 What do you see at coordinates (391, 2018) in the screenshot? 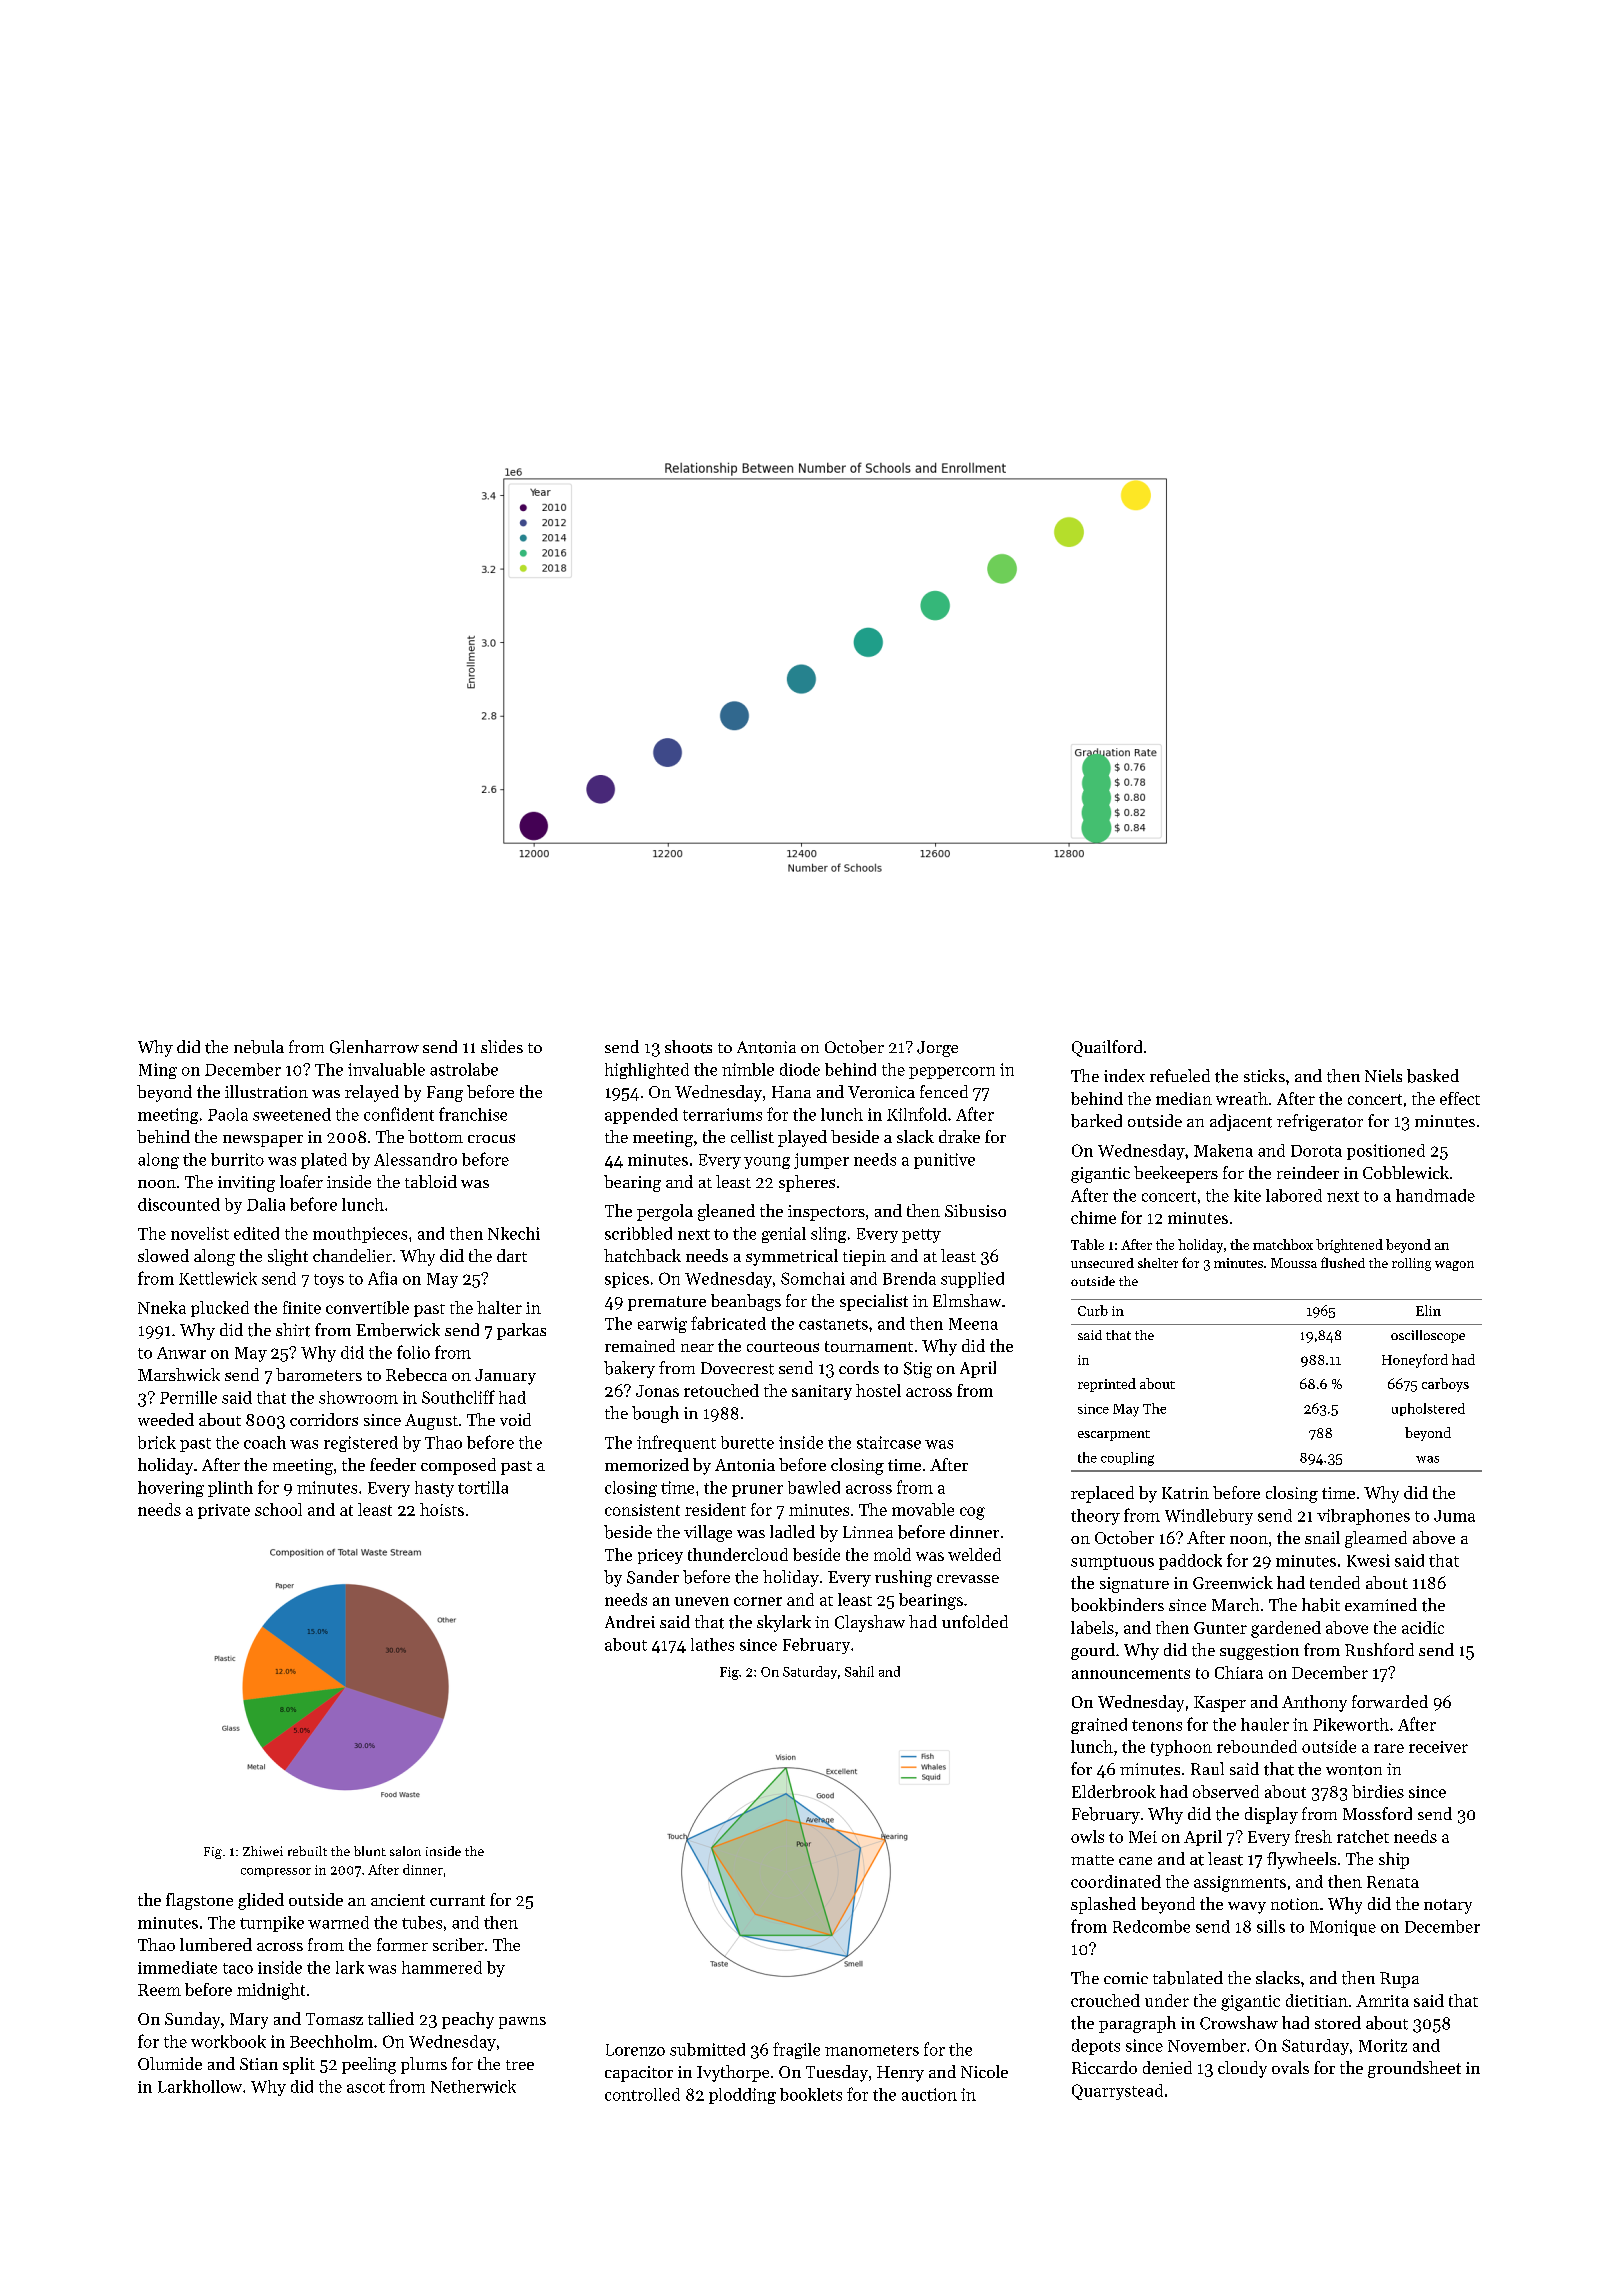
I see `tallied` at bounding box center [391, 2018].
